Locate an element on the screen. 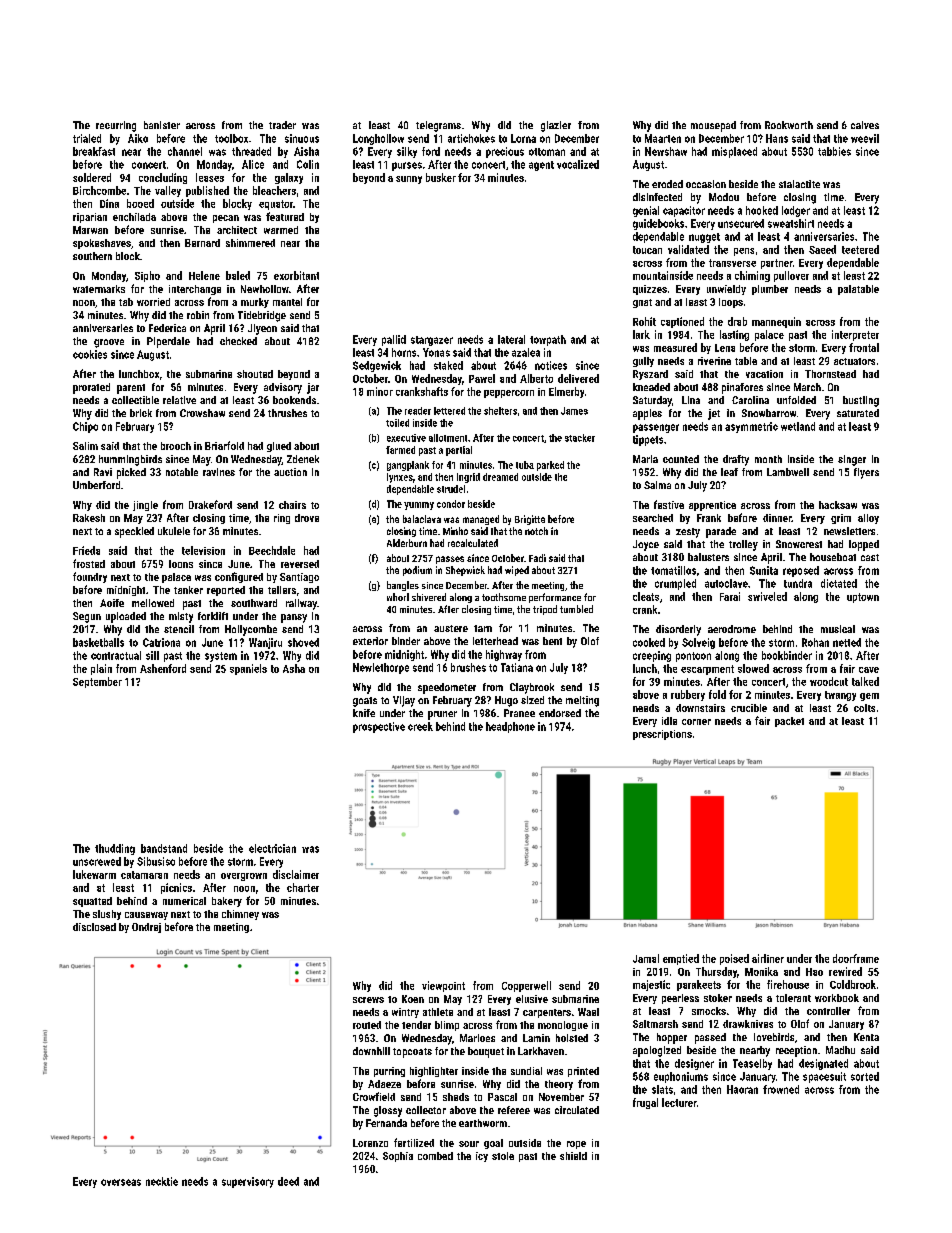 This screenshot has height=1233, width=952. overseas is located at coordinates (121, 1182).
